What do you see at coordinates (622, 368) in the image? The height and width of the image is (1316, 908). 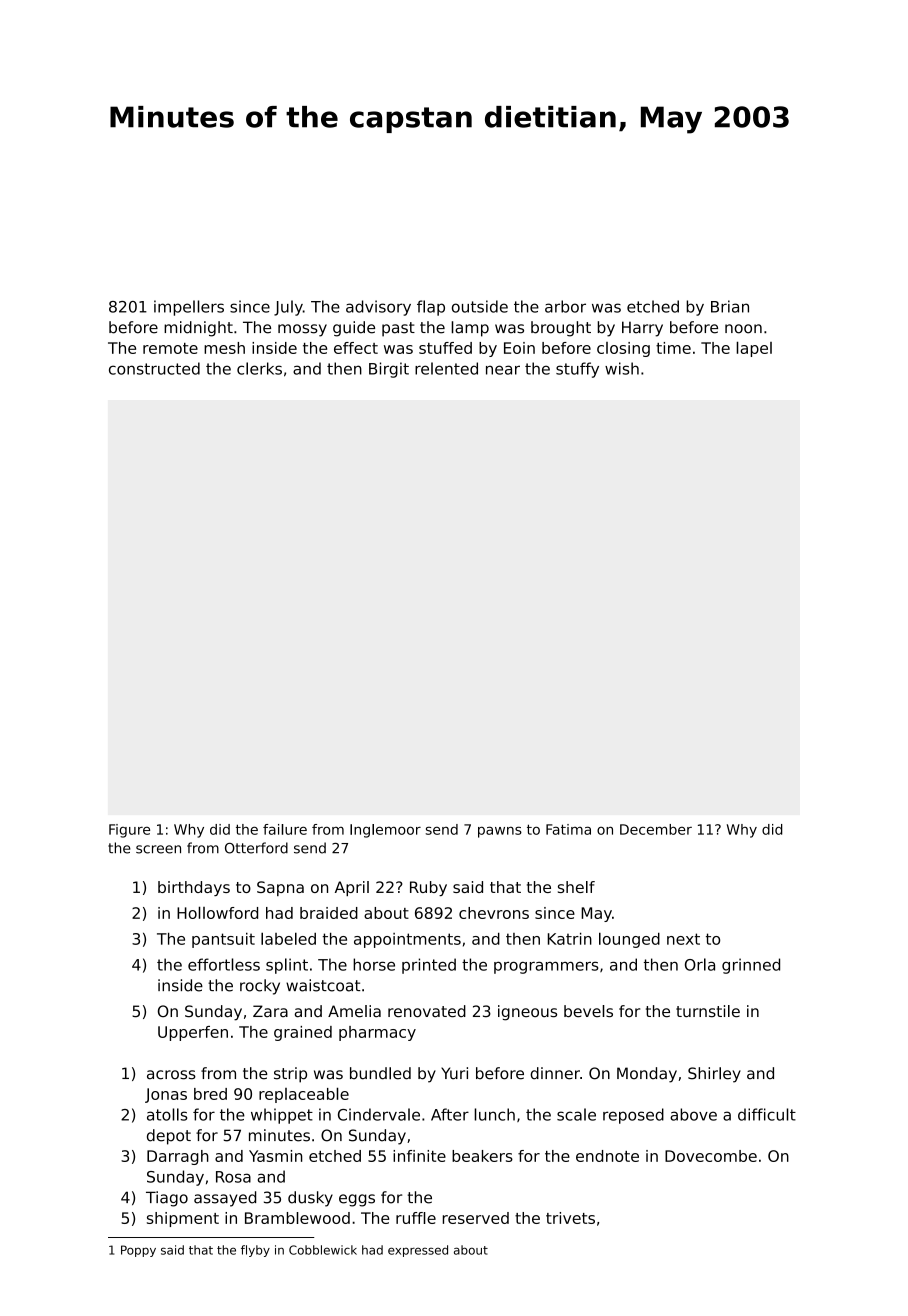 I see `wish` at bounding box center [622, 368].
